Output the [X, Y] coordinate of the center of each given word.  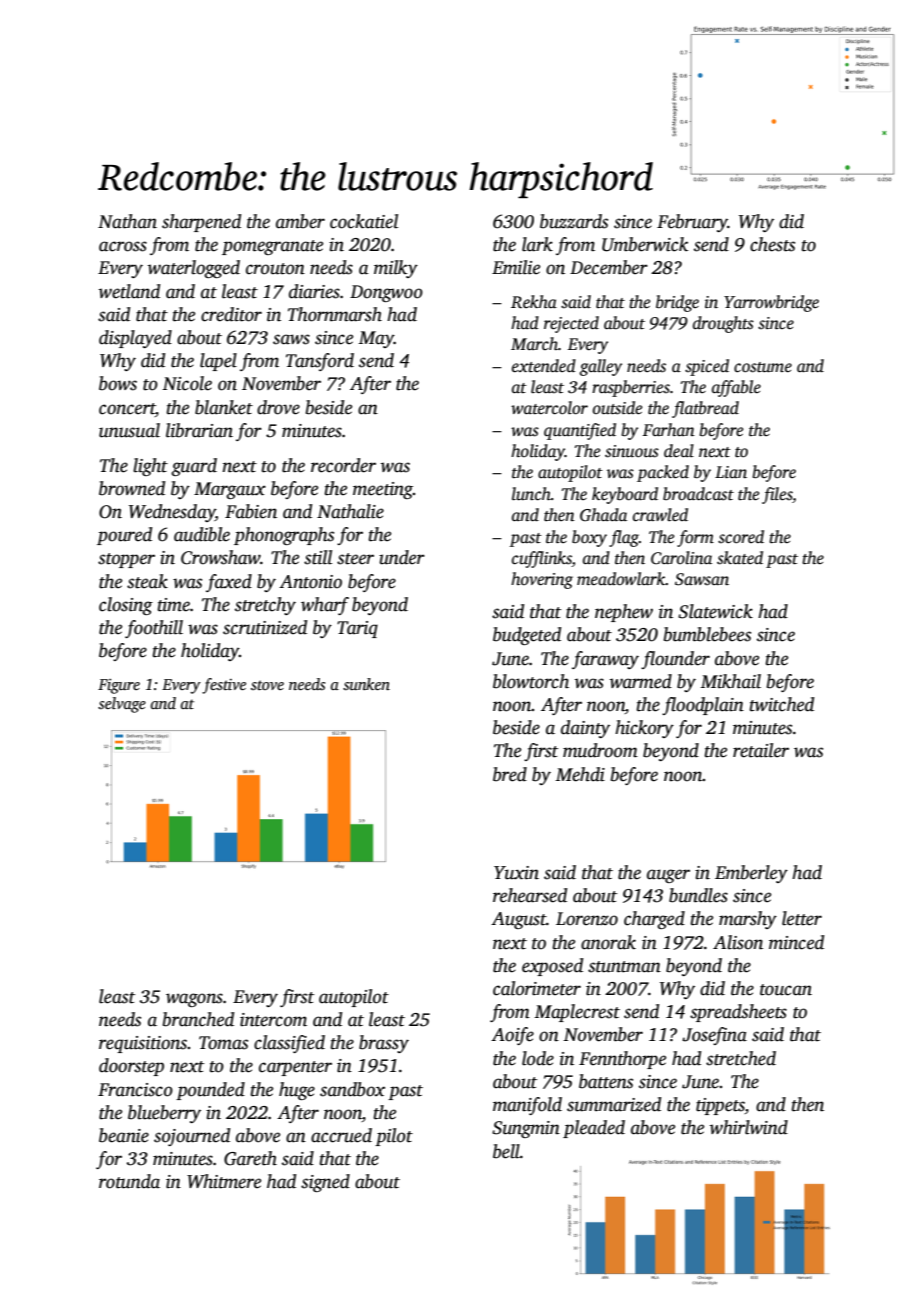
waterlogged [194, 269]
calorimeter [537, 988]
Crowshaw [221, 557]
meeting [383, 490]
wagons [194, 1000]
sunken [366, 684]
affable [736, 388]
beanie [124, 1135]
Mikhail [730, 681]
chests [772, 244]
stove [267, 685]
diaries [314, 291]
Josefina [714, 1036]
